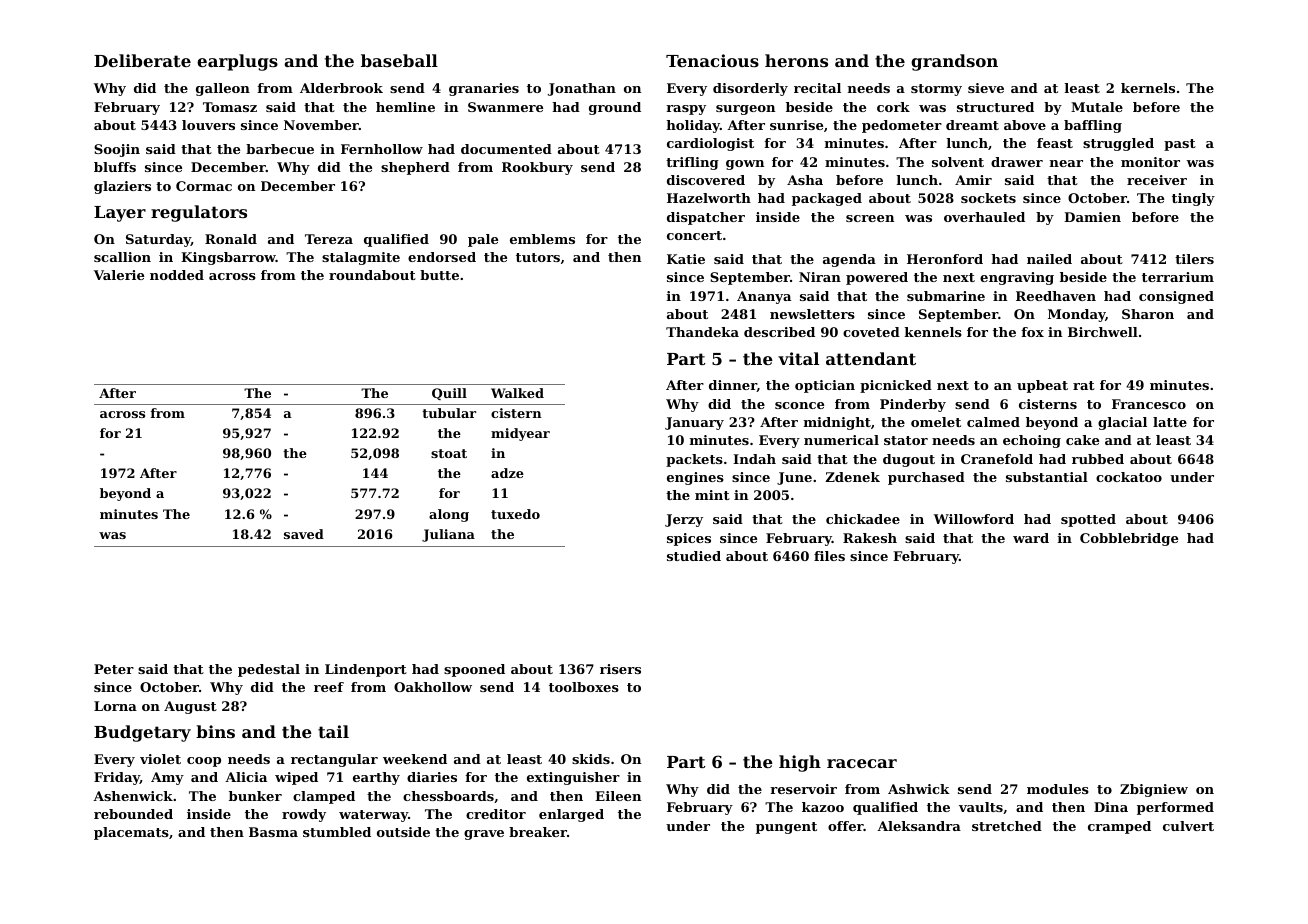 The width and height of the document is (1308, 924). Describe the element at coordinates (706, 218) in the document. I see `dispatcher` at that location.
